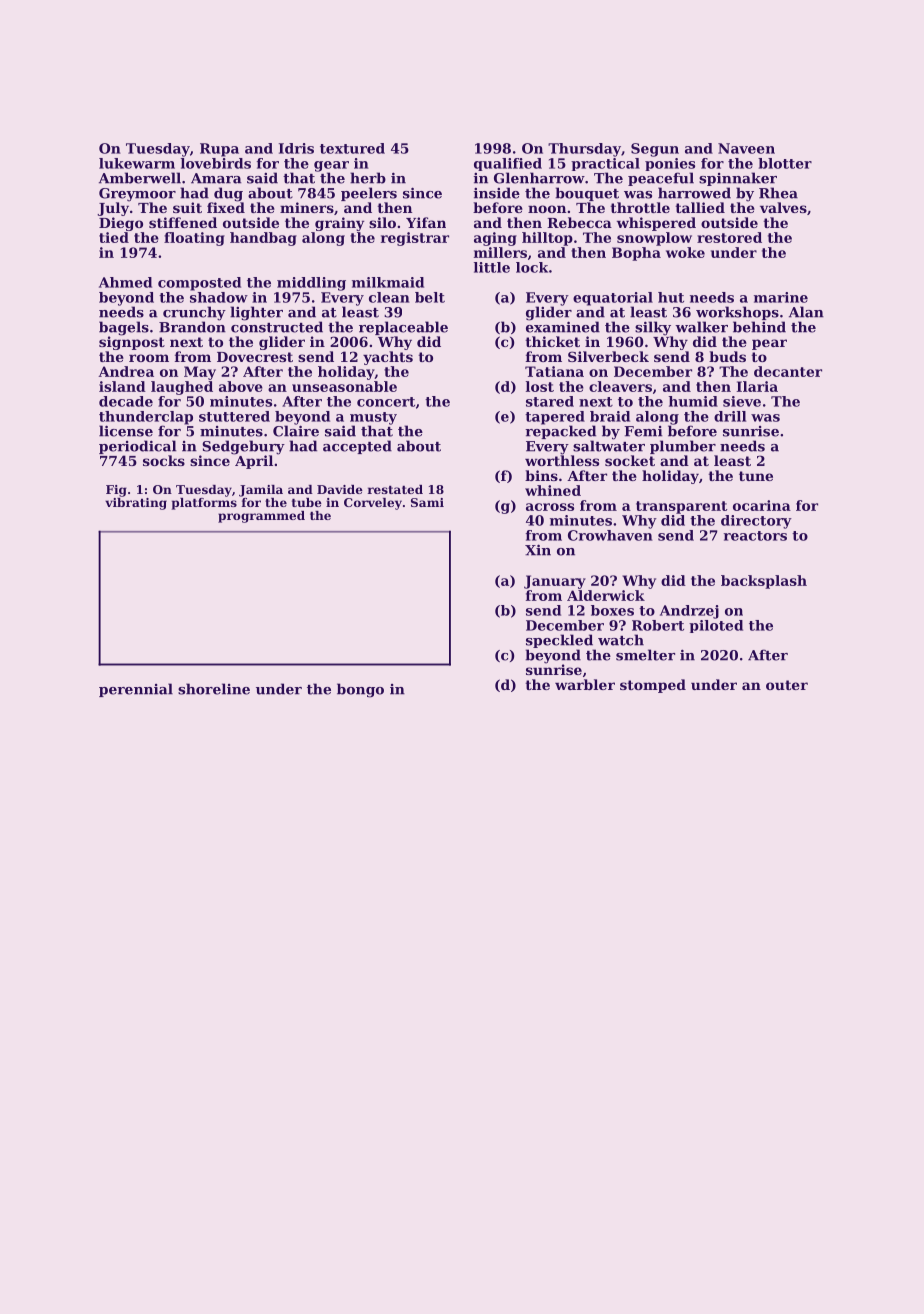 The width and height of the screenshot is (924, 1314). I want to click on harrowed, so click(694, 193).
